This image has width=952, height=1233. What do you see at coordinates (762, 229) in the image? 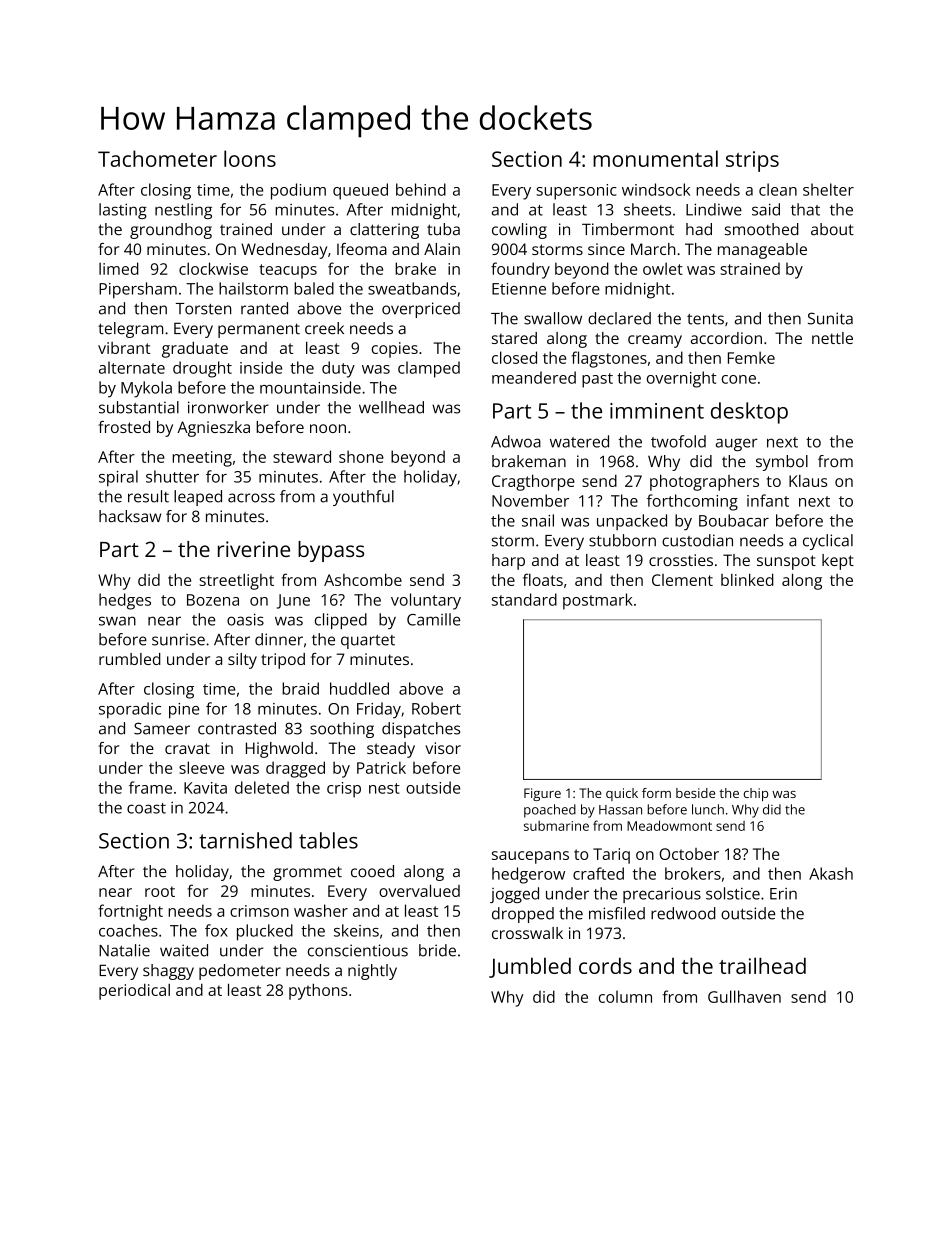
I see `smoothed` at bounding box center [762, 229].
